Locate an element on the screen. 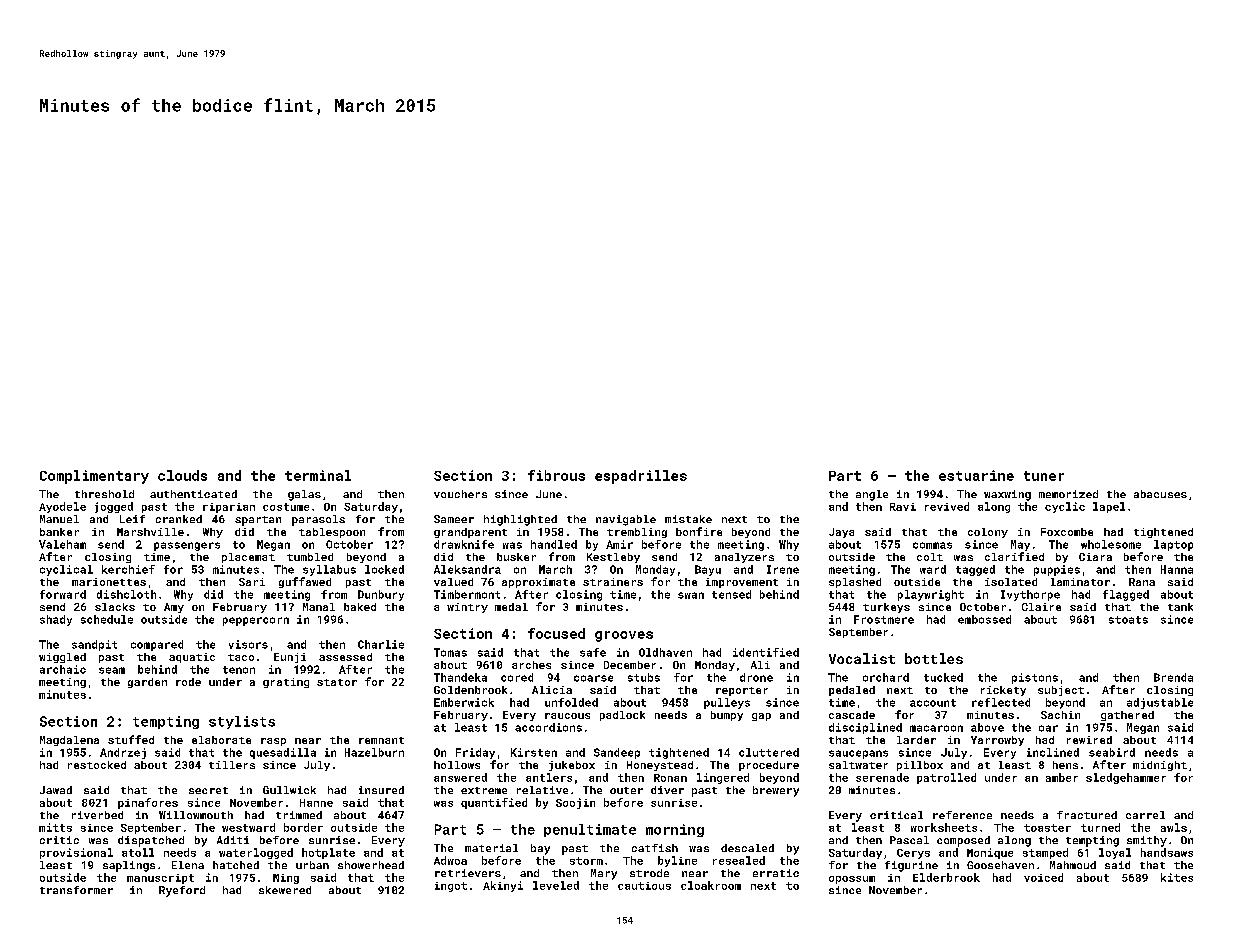 The height and width of the screenshot is (952, 1233). Jawad is located at coordinates (56, 790).
